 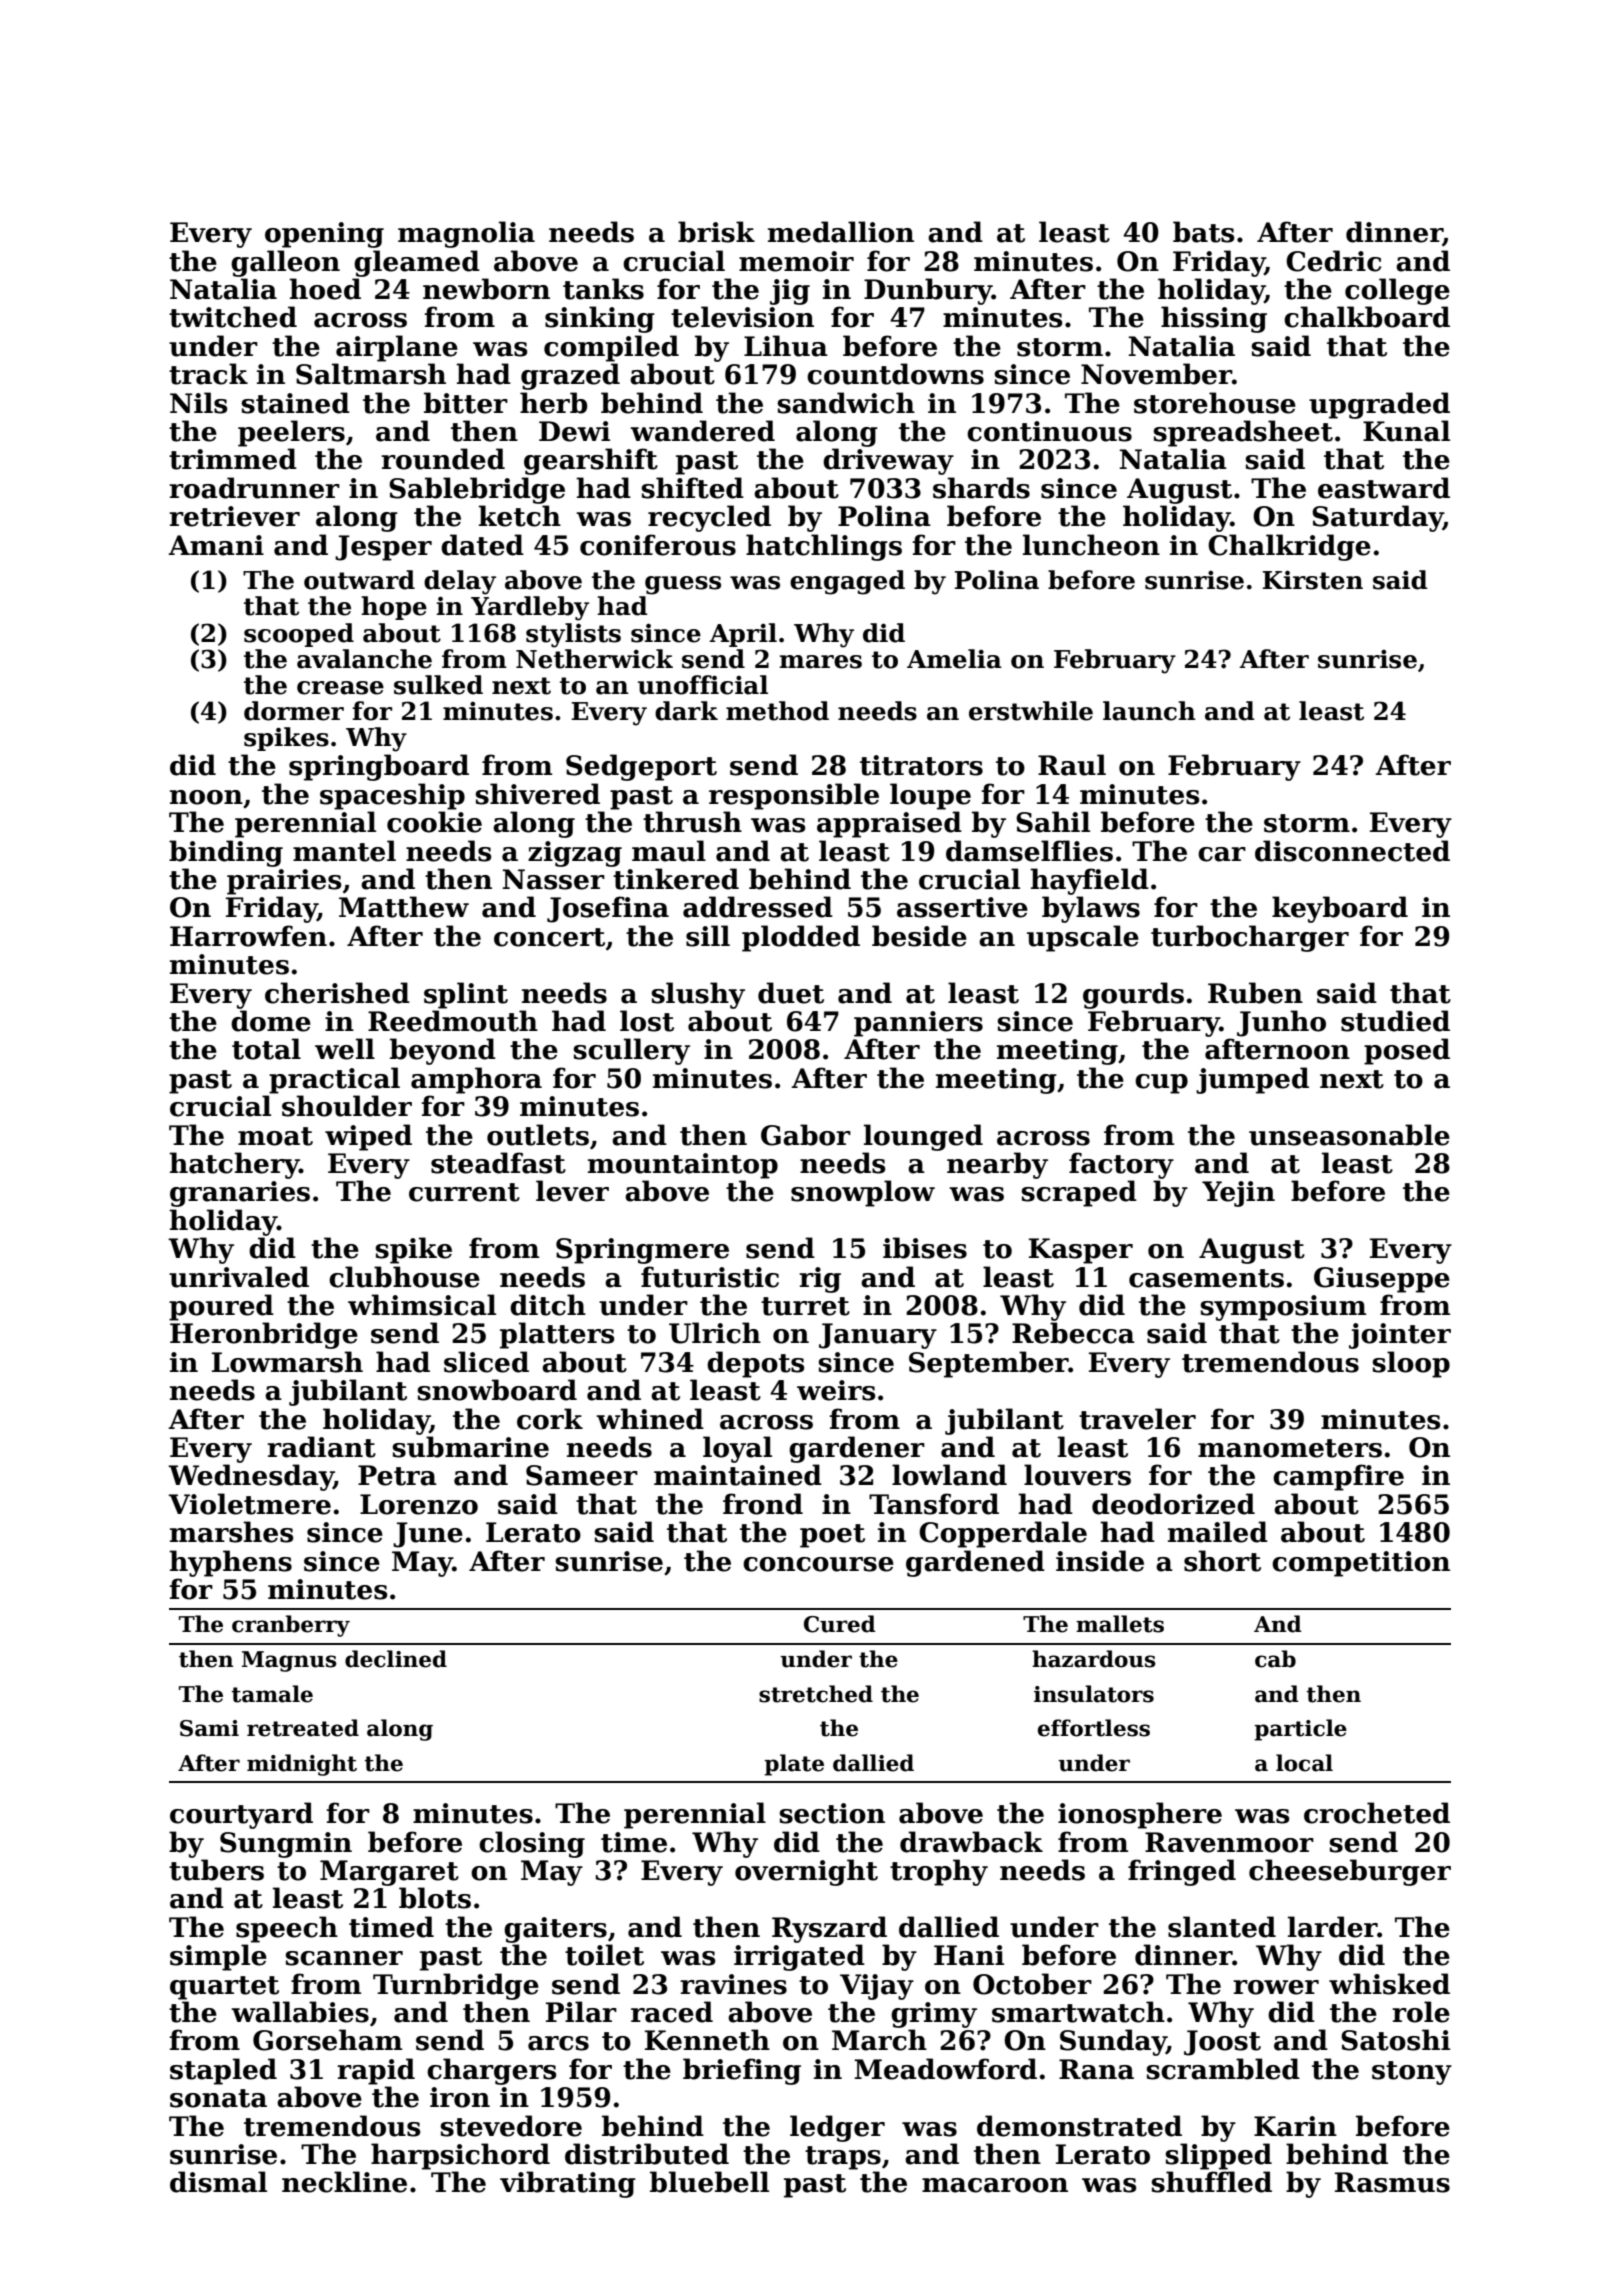 What do you see at coordinates (1029, 851) in the screenshot?
I see `damselflies` at bounding box center [1029, 851].
